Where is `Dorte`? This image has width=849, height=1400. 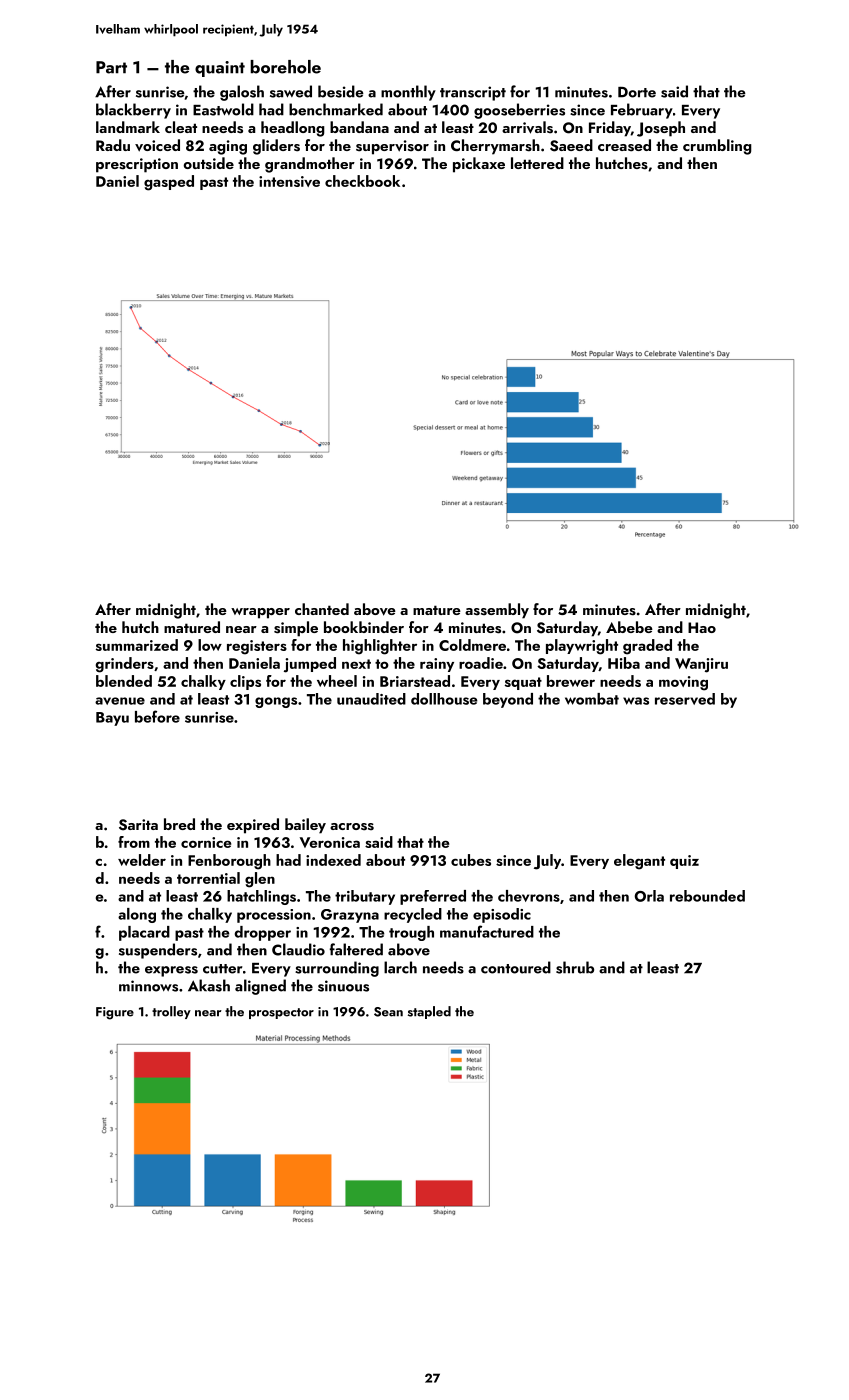 Dorte is located at coordinates (637, 92).
